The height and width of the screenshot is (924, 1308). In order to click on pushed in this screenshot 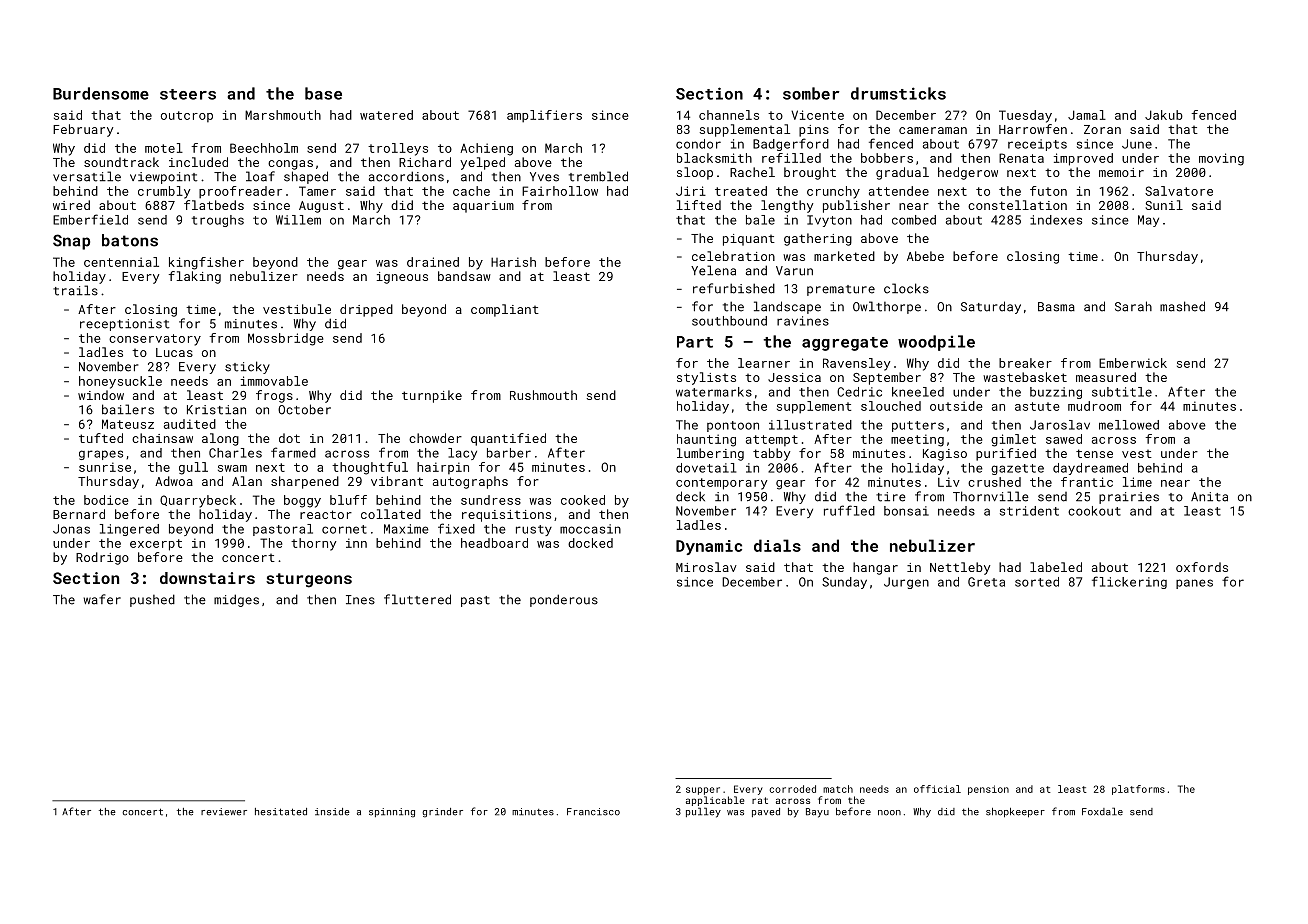, I will do `click(152, 600)`.
